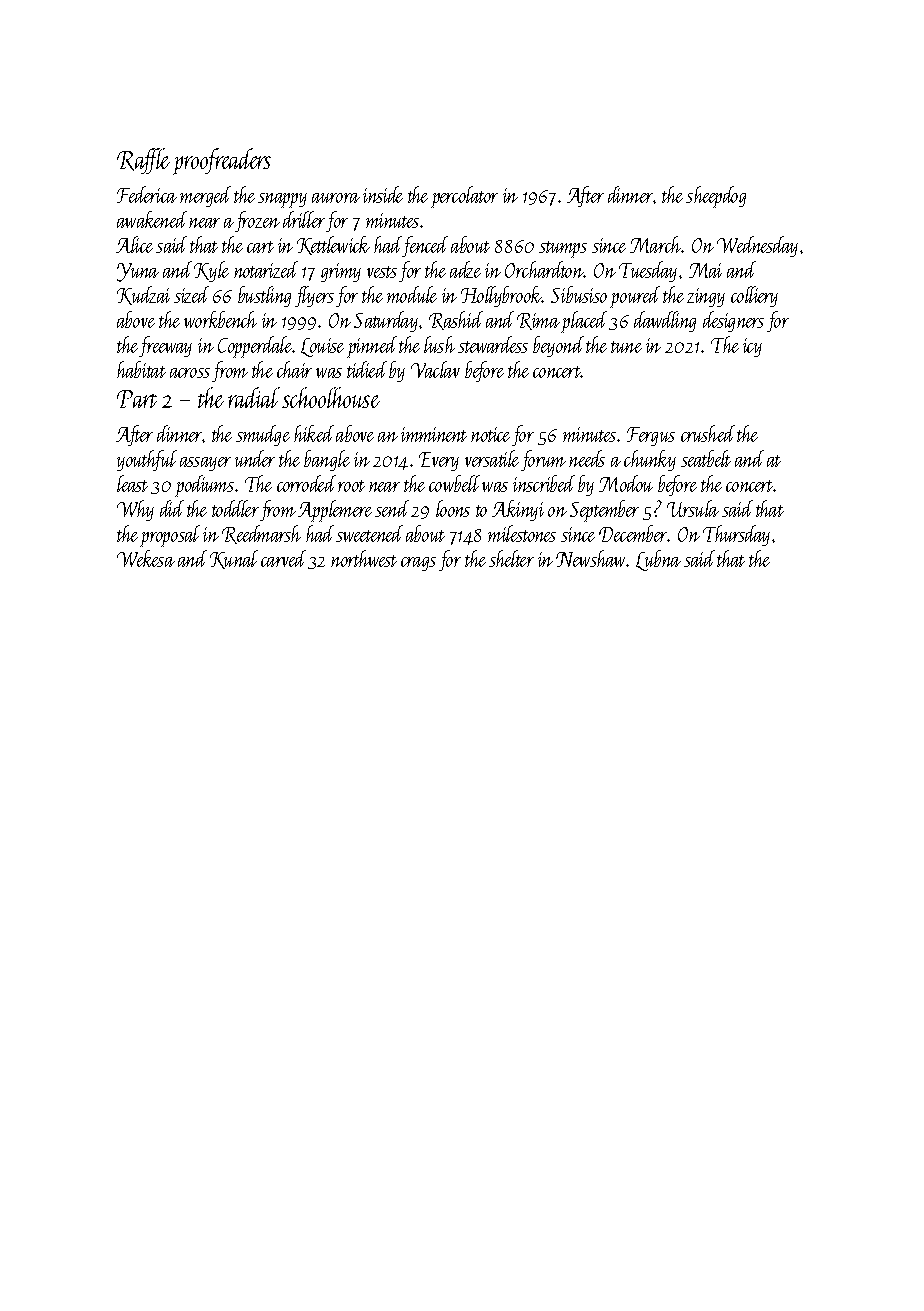 This screenshot has width=924, height=1311. Describe the element at coordinates (263, 435) in the screenshot. I see `smudge` at that location.
